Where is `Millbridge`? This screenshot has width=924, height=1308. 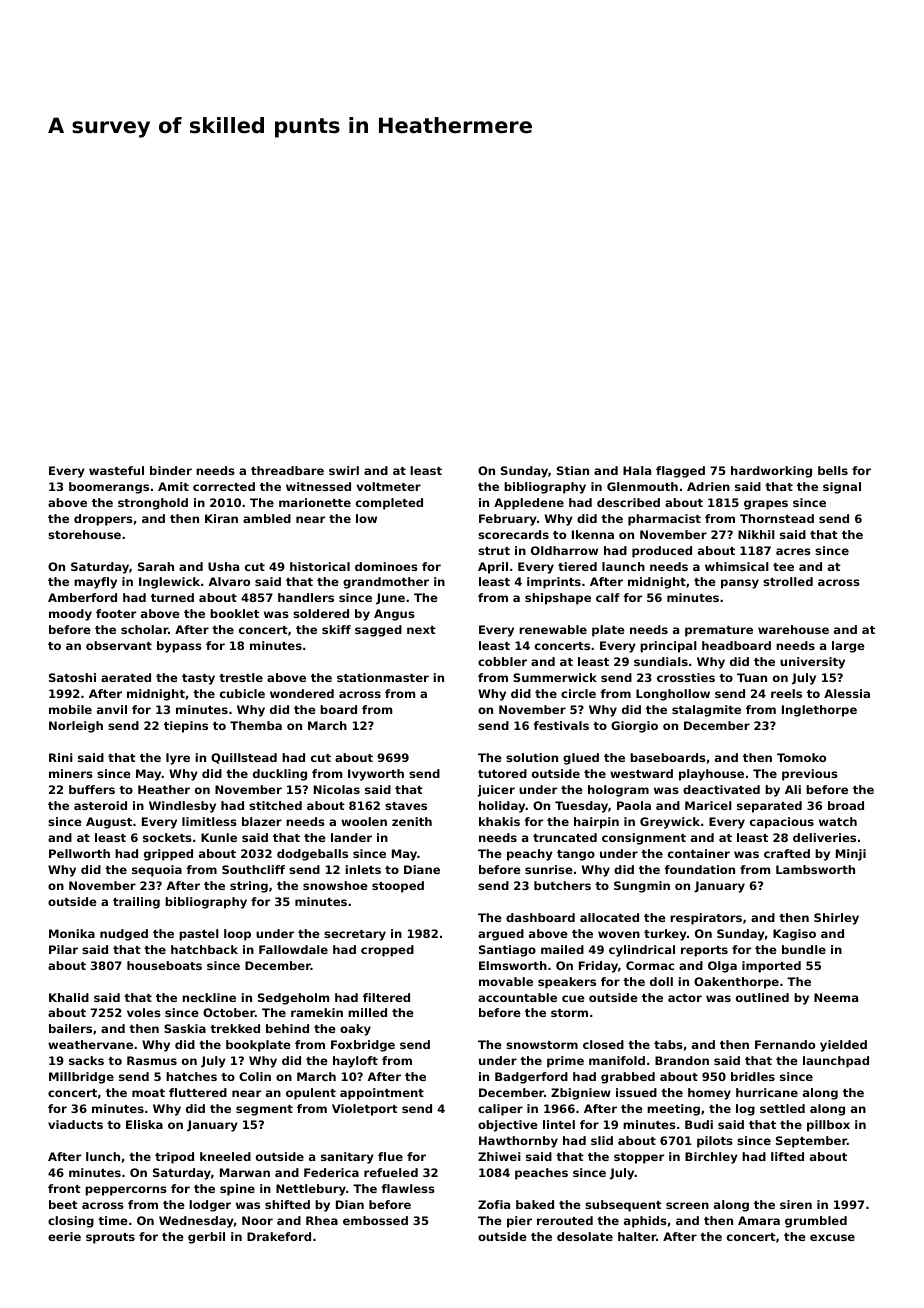 Millbridge is located at coordinates (81, 1078).
